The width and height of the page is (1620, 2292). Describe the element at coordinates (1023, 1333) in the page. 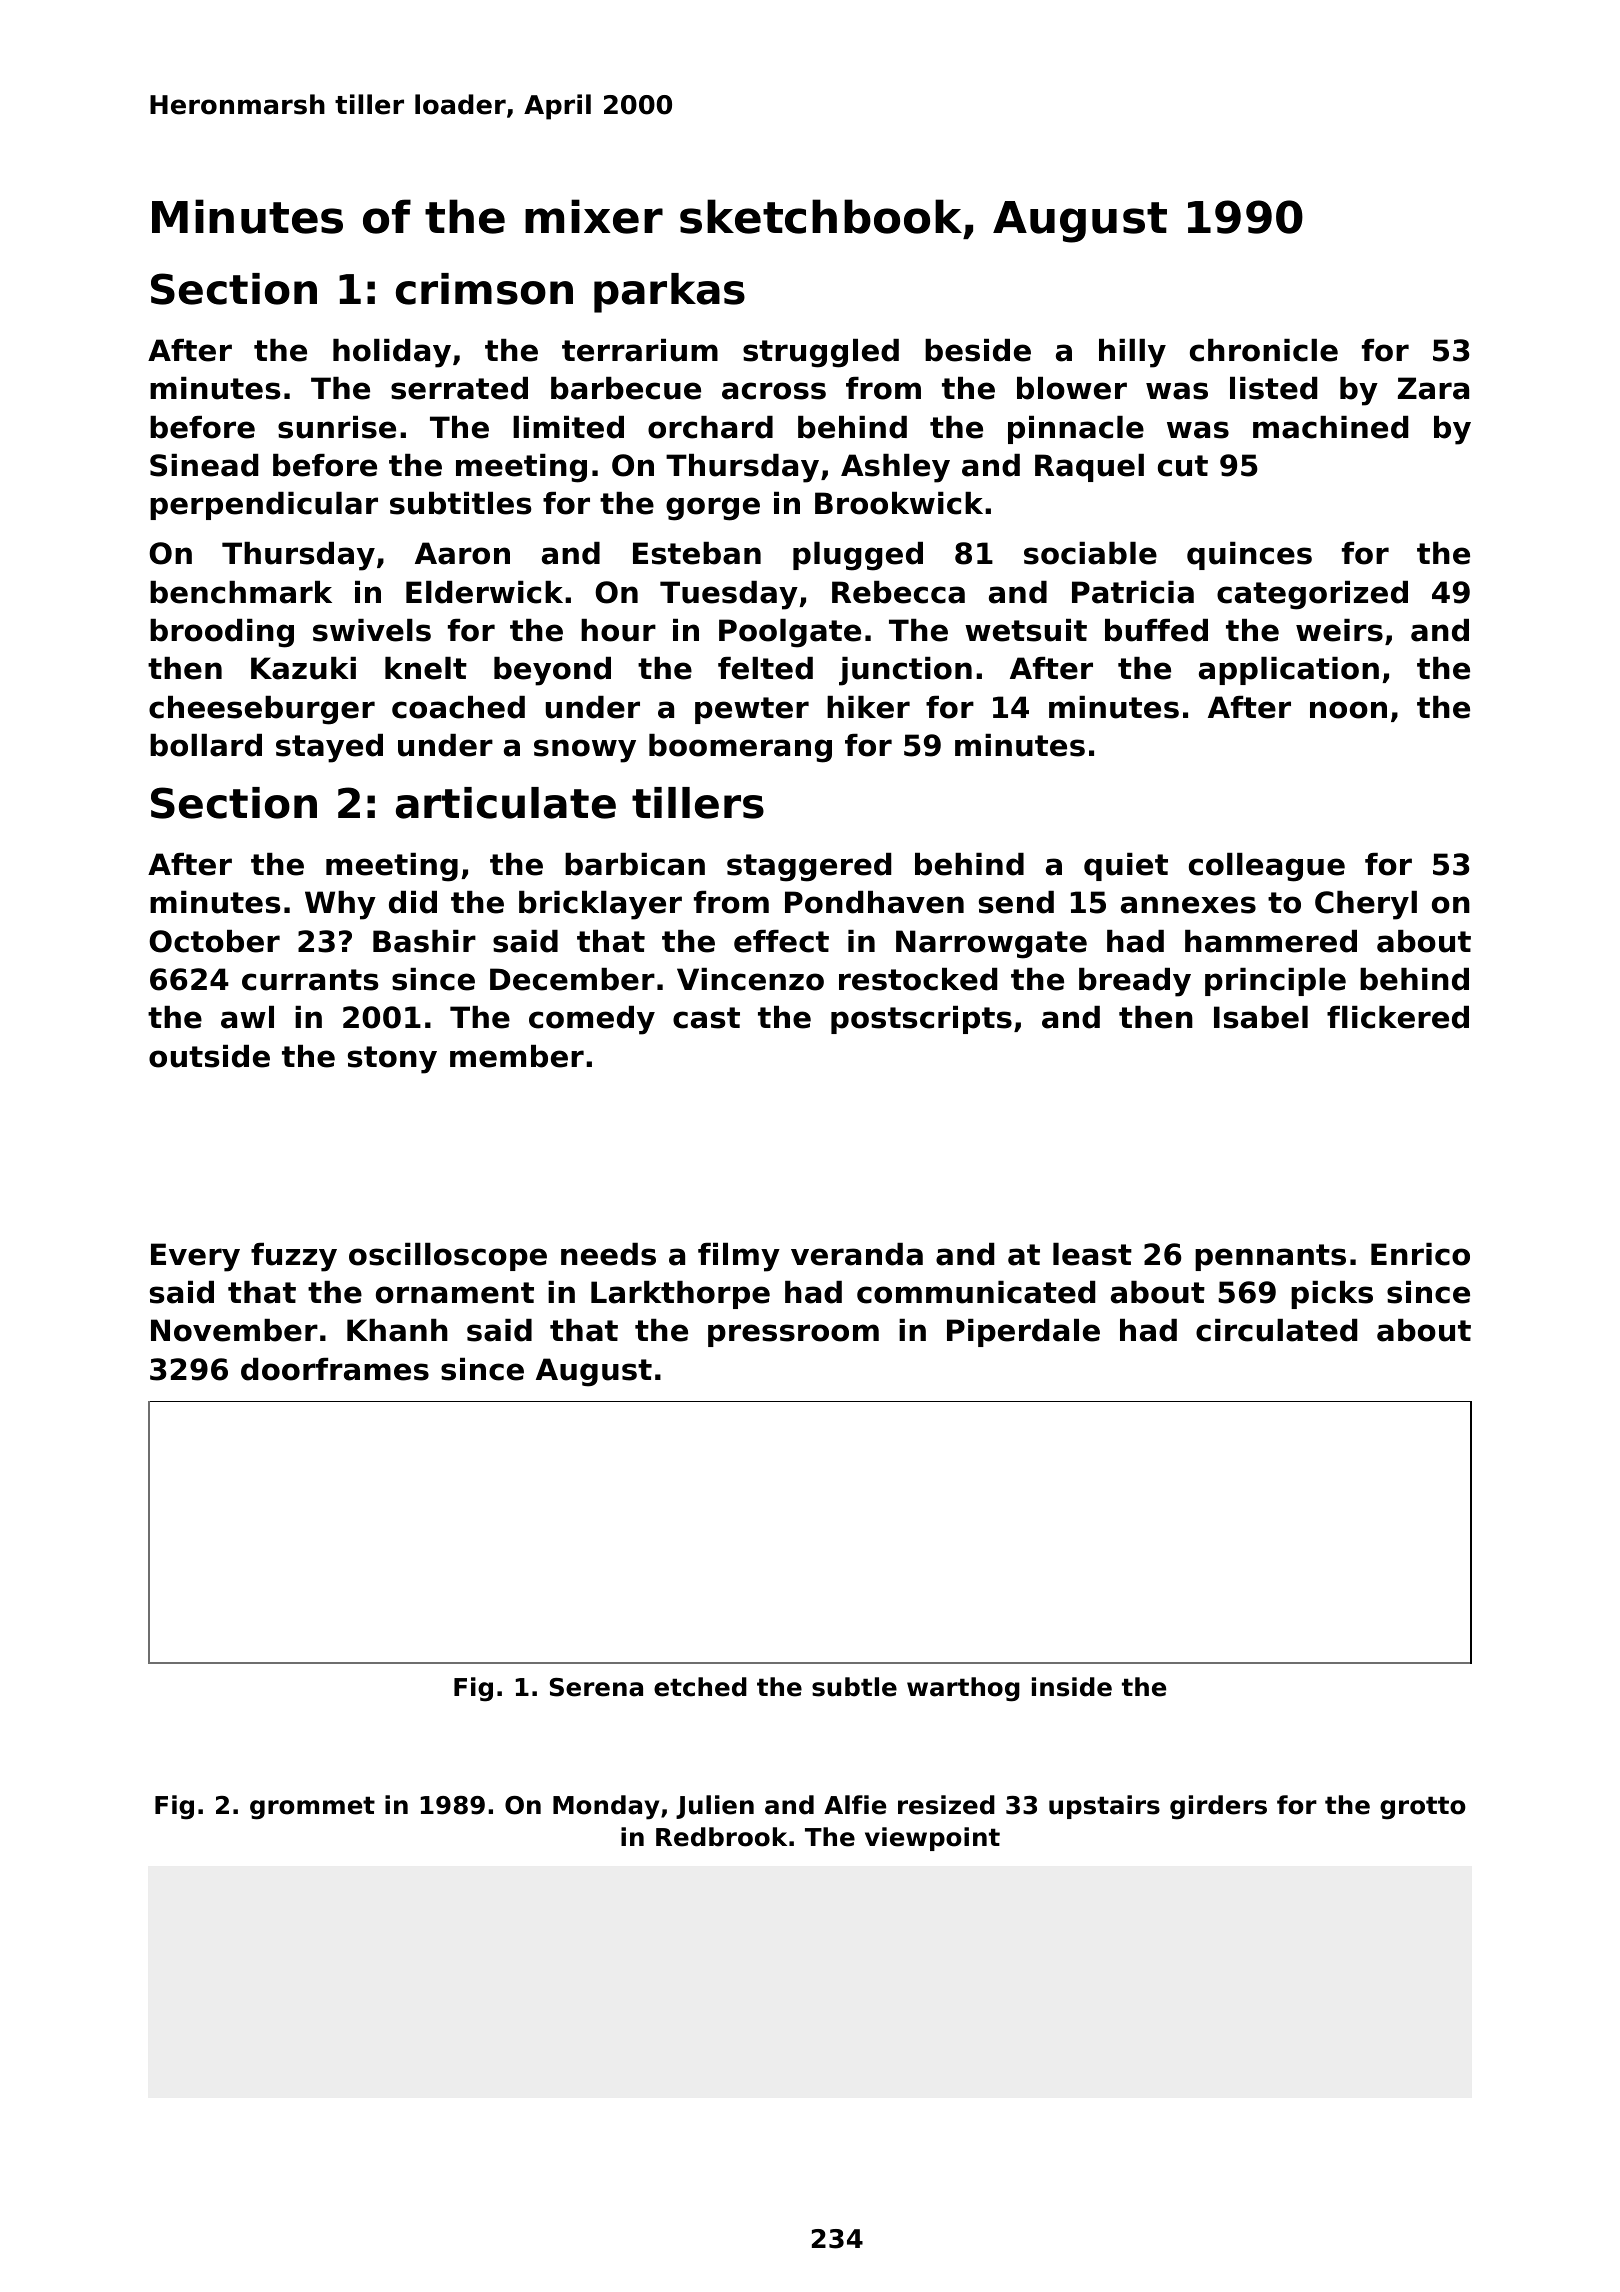

I see `Piperdale` at that location.
